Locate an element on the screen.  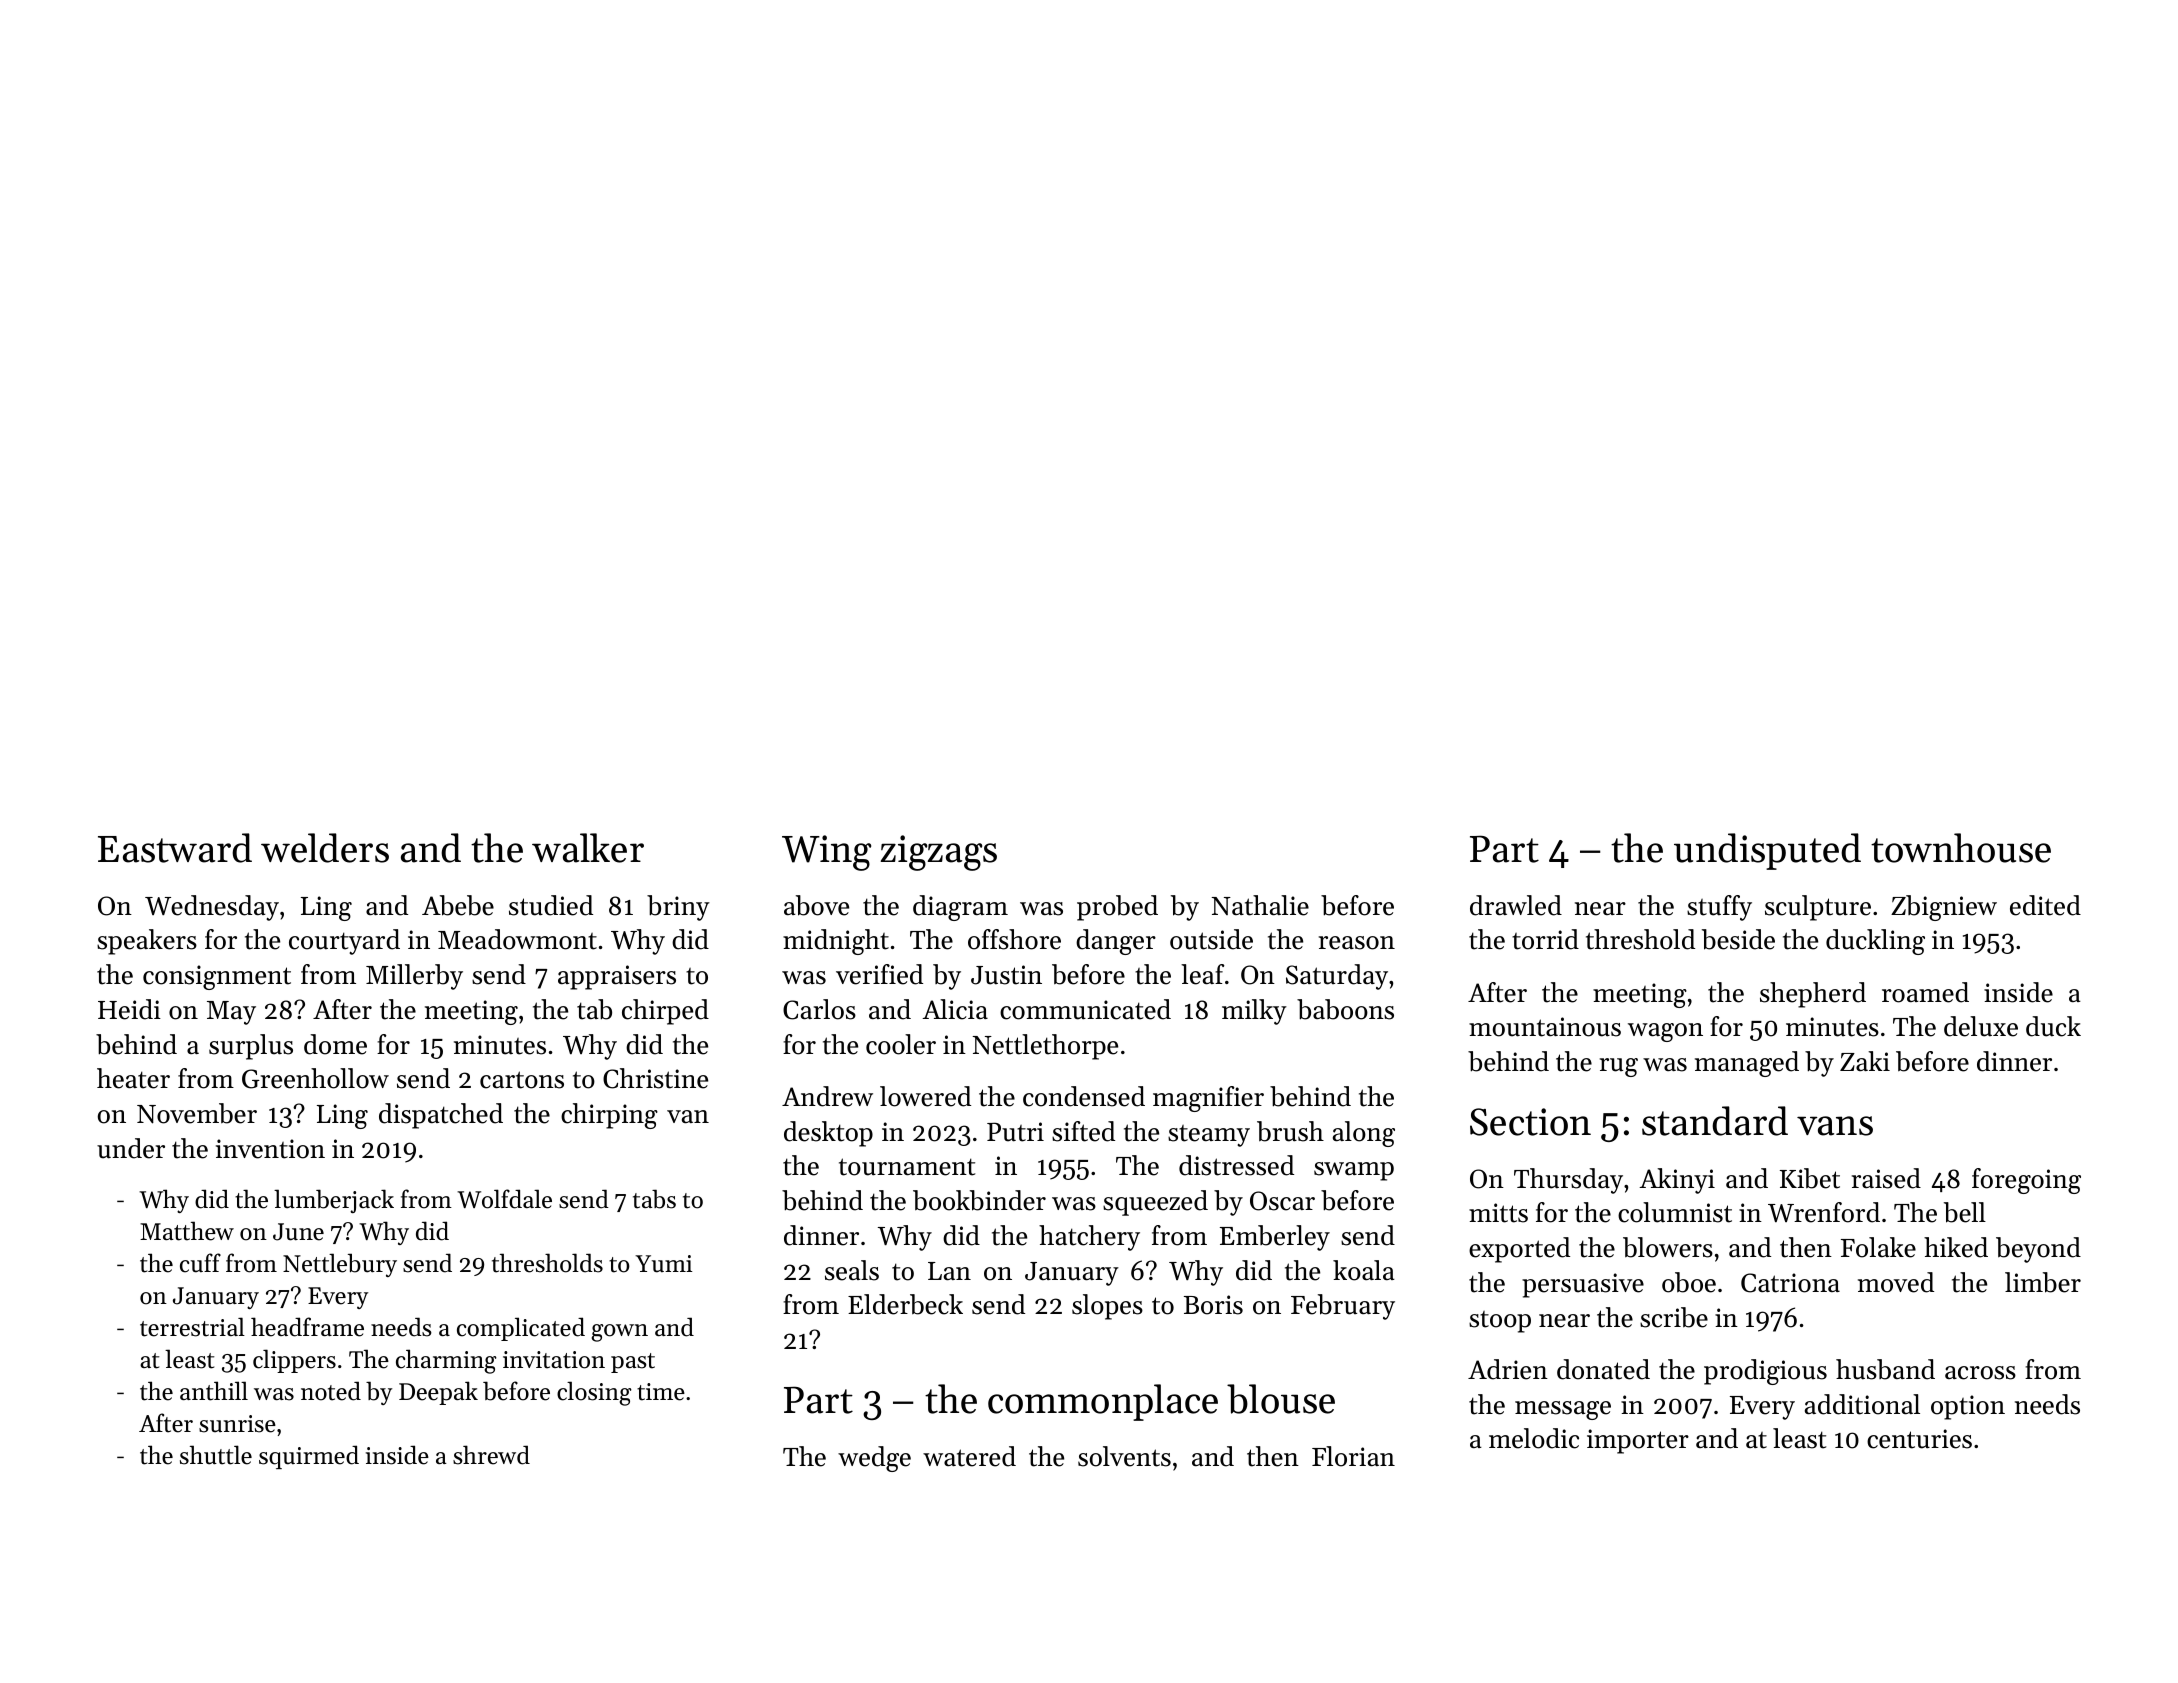
Eastward is located at coordinates (175, 848).
